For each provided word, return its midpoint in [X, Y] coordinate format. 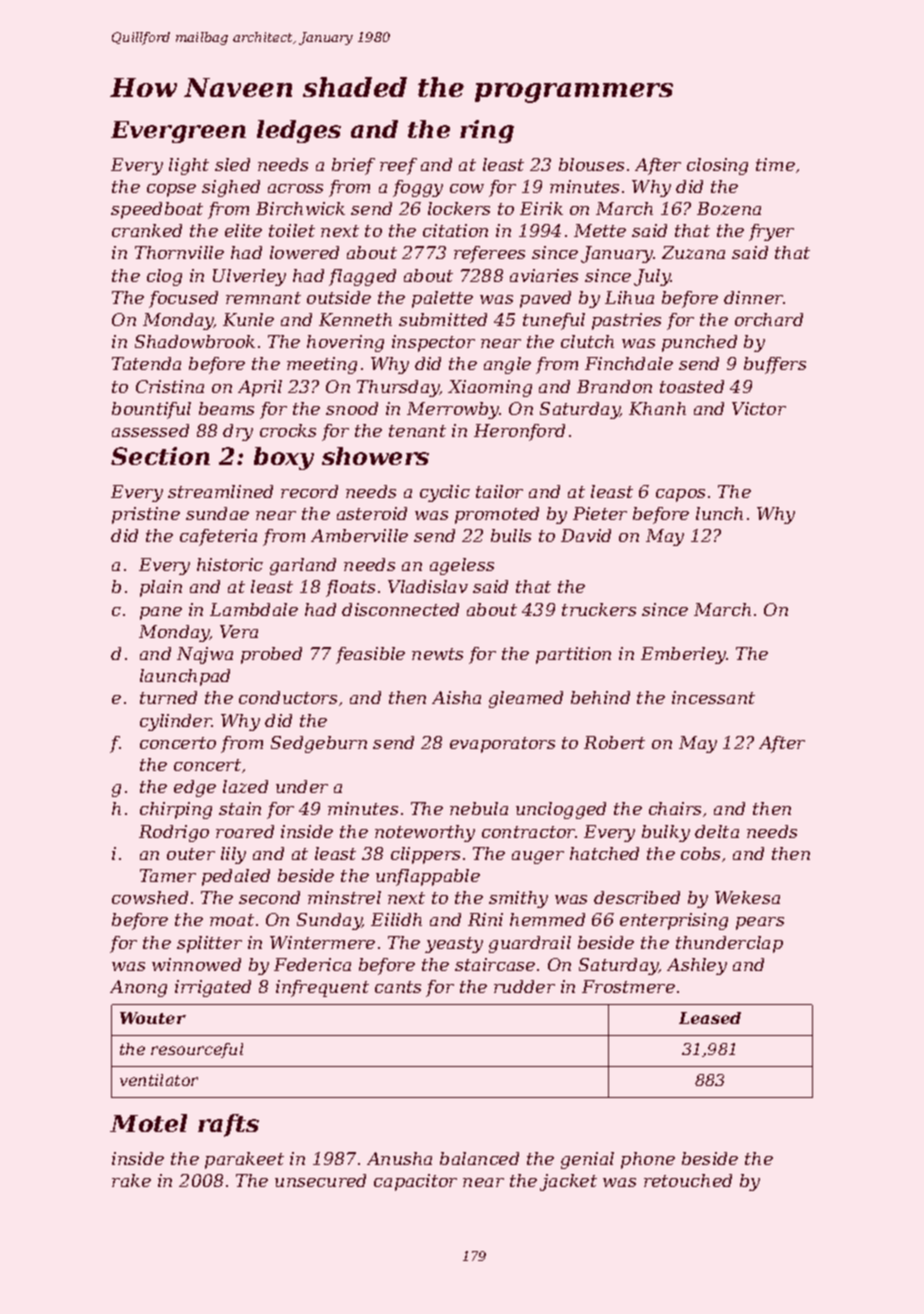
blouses [591, 164]
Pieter [600, 513]
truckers [599, 609]
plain [161, 588]
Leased [710, 1018]
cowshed [150, 897]
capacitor [415, 1182]
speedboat [157, 210]
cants [398, 987]
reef [398, 166]
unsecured [320, 1180]
